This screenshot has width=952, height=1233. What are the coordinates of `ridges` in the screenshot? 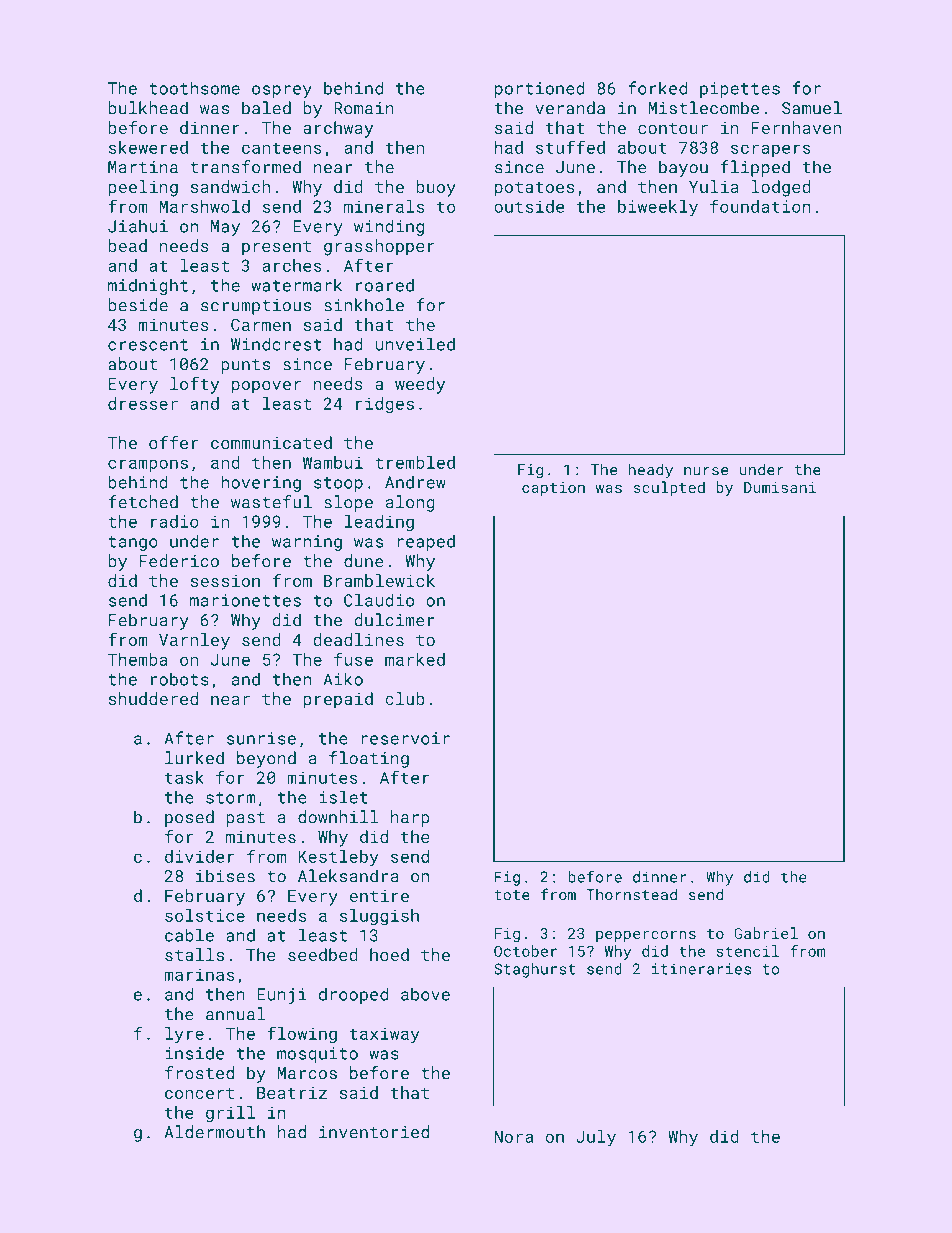 It's located at (385, 405).
